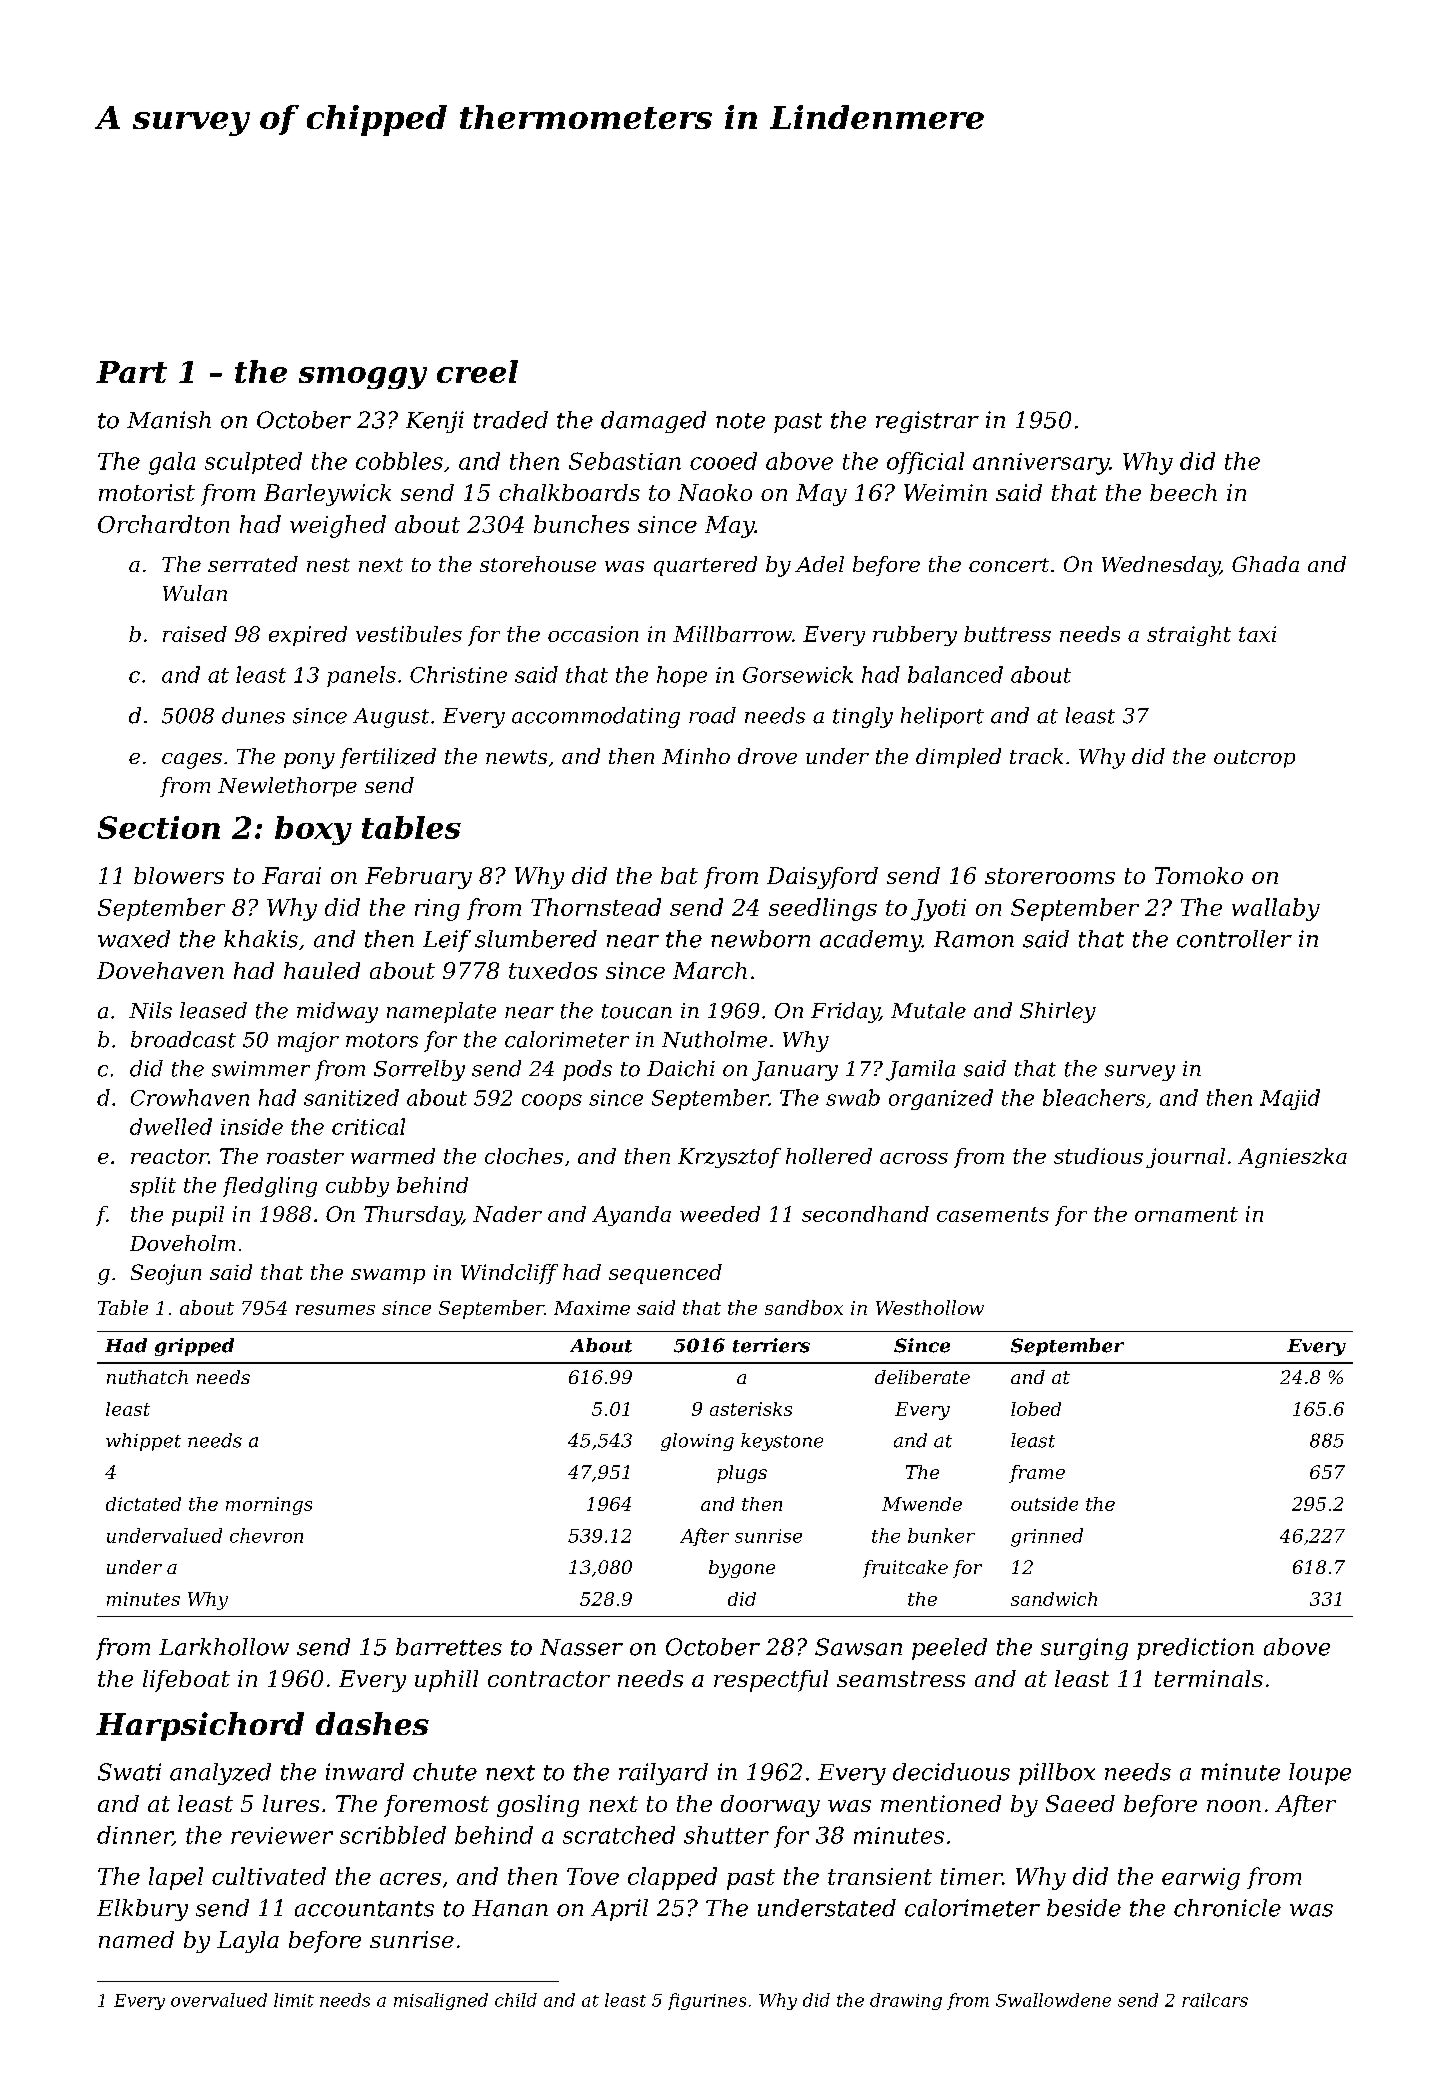  What do you see at coordinates (653, 422) in the page?
I see `damaged` at bounding box center [653, 422].
